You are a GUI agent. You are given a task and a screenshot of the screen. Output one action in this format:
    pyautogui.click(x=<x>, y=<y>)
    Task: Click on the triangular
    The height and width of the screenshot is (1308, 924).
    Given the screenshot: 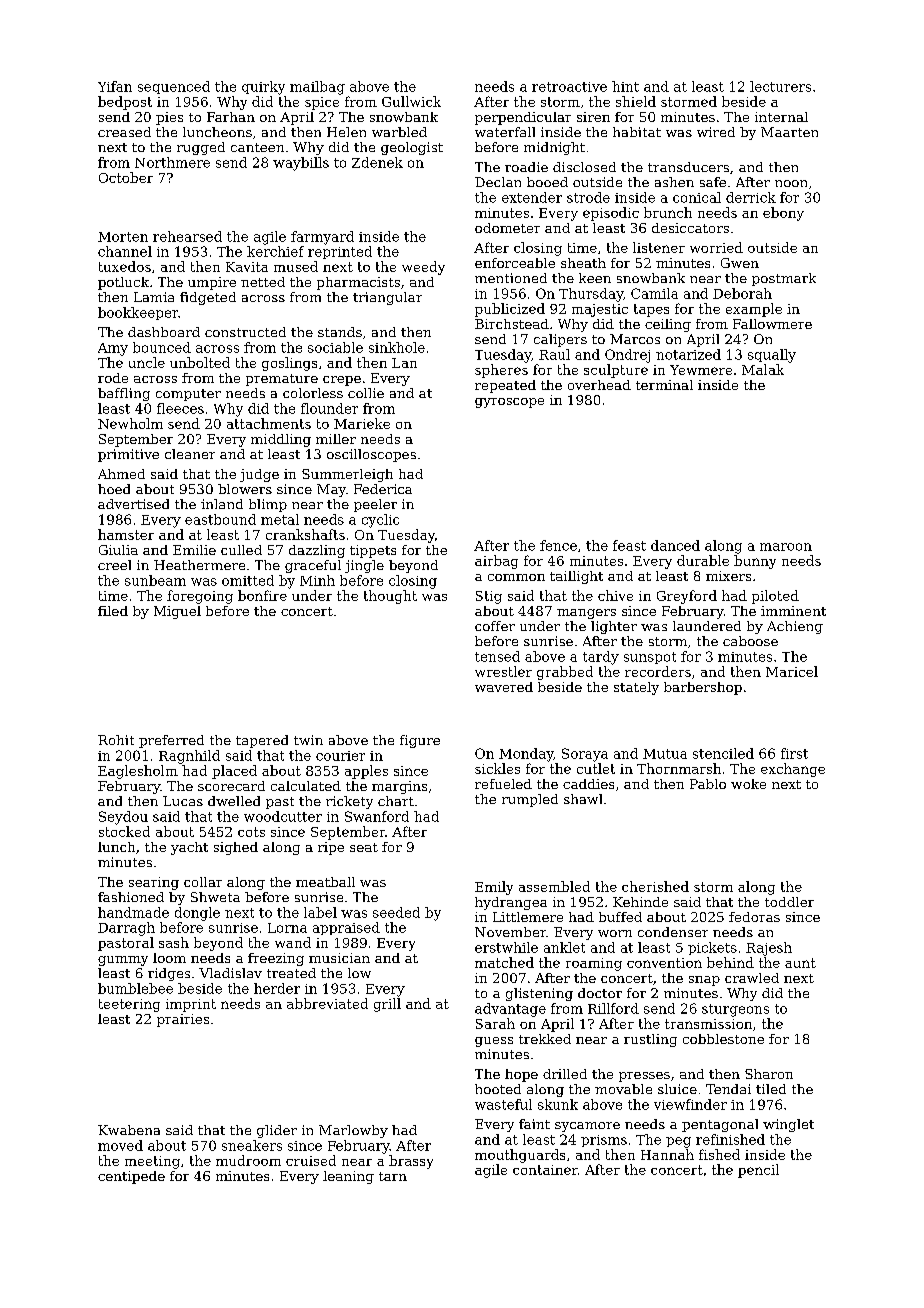 What is the action you would take?
    pyautogui.click(x=387, y=298)
